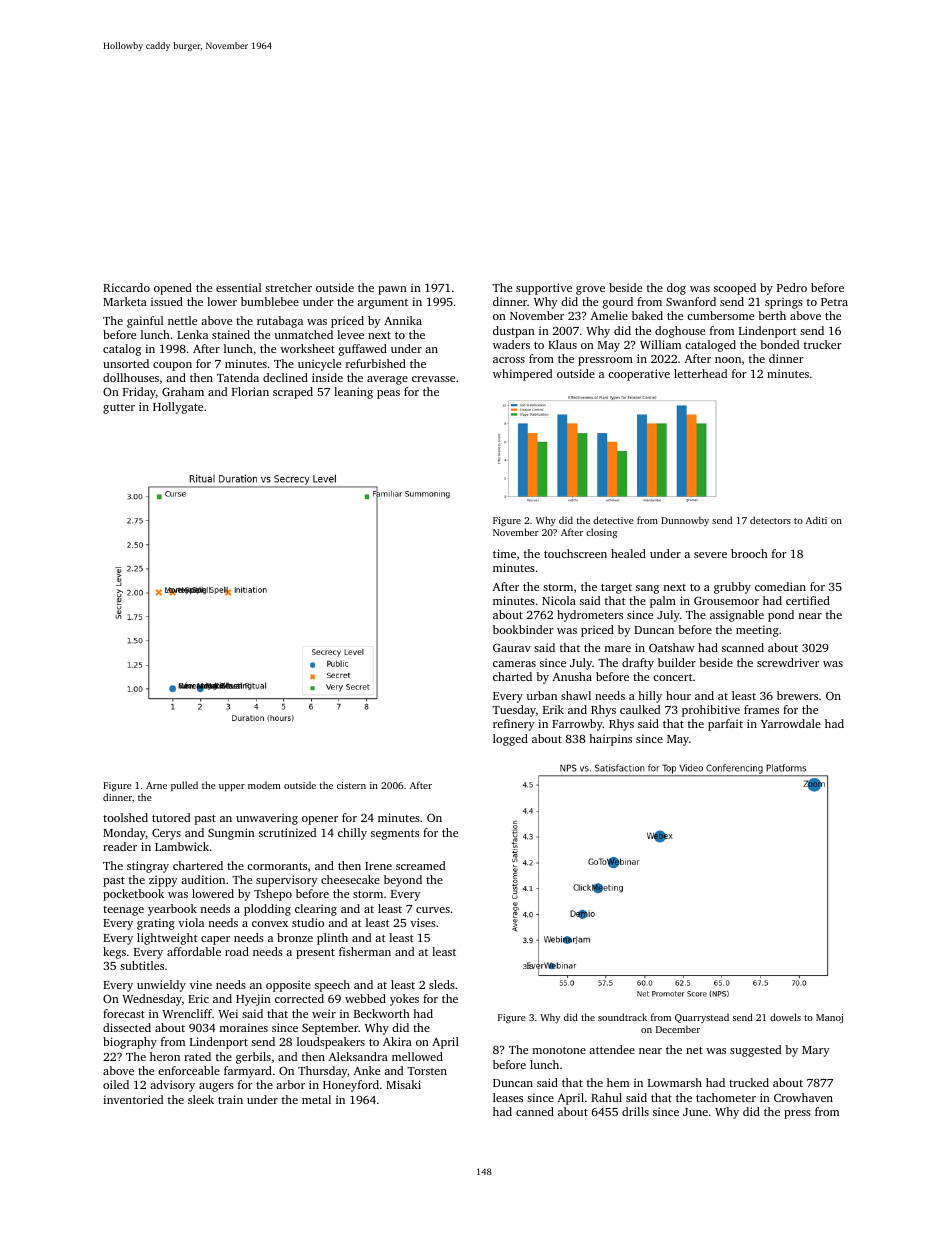 The width and height of the screenshot is (952, 1233). I want to click on Nicola, so click(559, 600).
